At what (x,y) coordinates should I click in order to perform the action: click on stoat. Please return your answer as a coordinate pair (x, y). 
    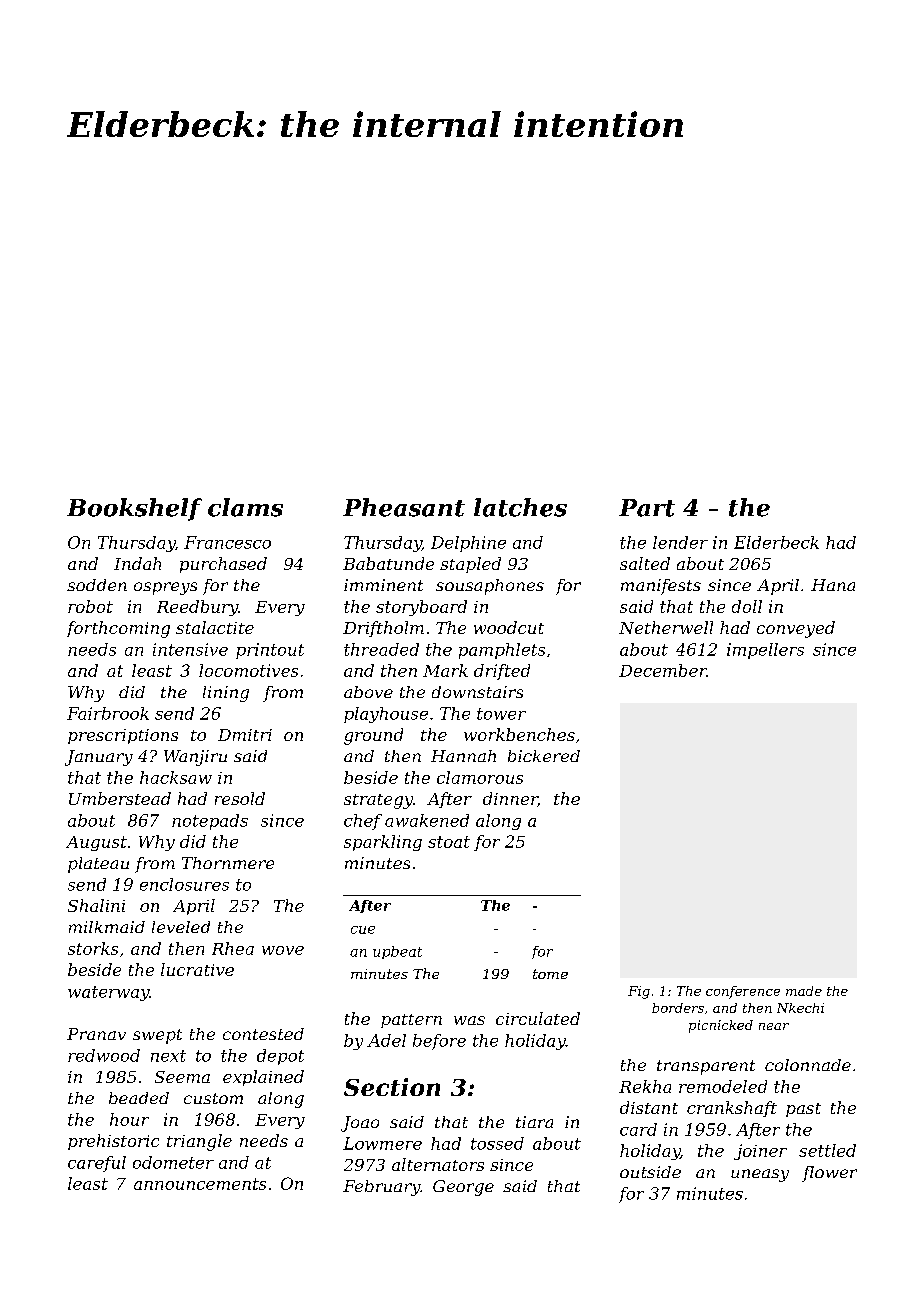
    Looking at the image, I should click on (449, 842).
